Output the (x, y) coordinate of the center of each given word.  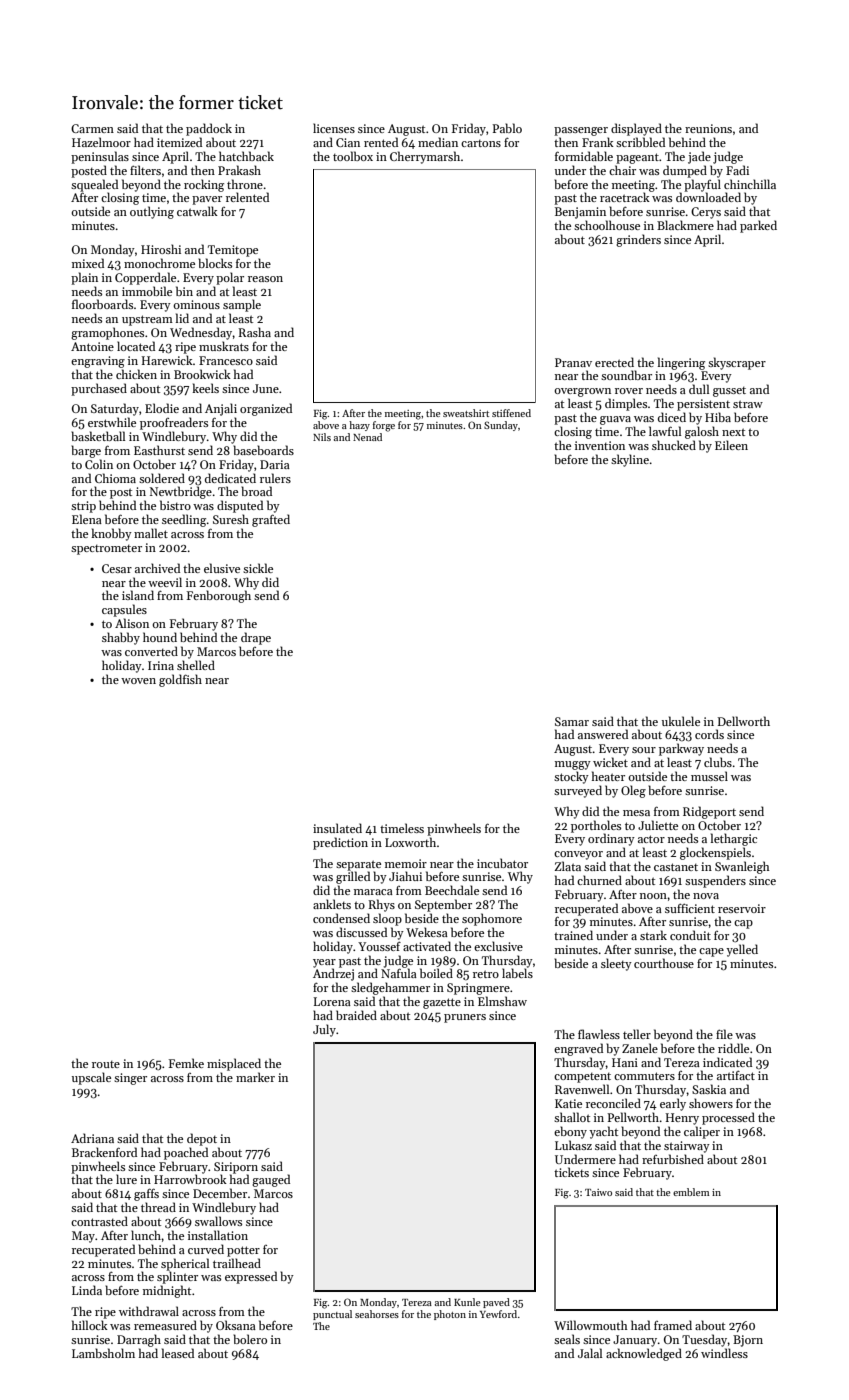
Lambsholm (103, 1353)
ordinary (611, 839)
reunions (708, 128)
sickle (258, 568)
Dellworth (744, 721)
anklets (332, 904)
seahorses (377, 1314)
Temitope (233, 251)
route (106, 1064)
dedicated (230, 478)
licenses (334, 128)
